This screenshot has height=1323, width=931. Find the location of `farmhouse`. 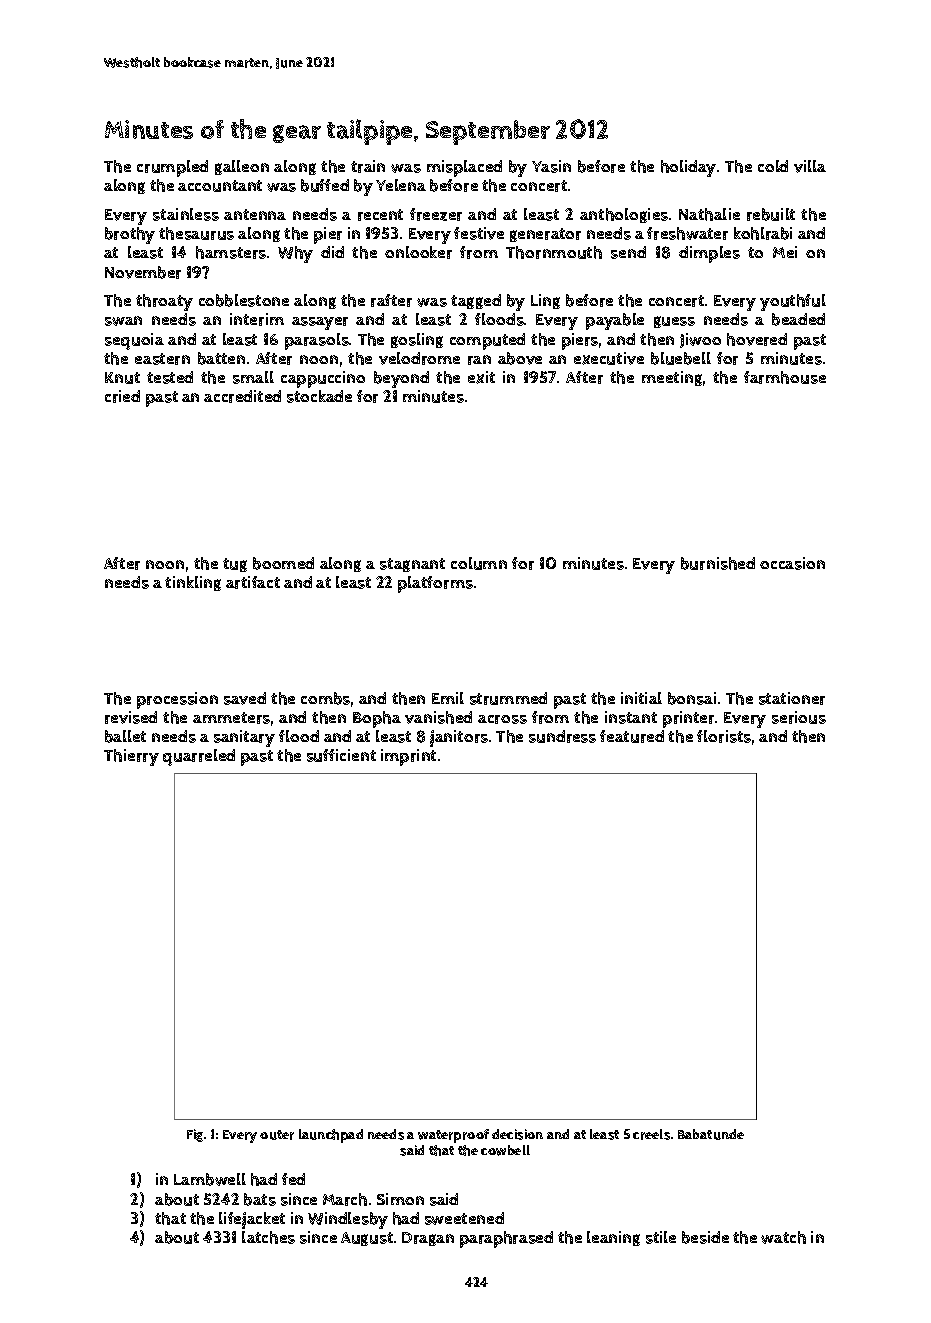

farmhouse is located at coordinates (785, 377).
